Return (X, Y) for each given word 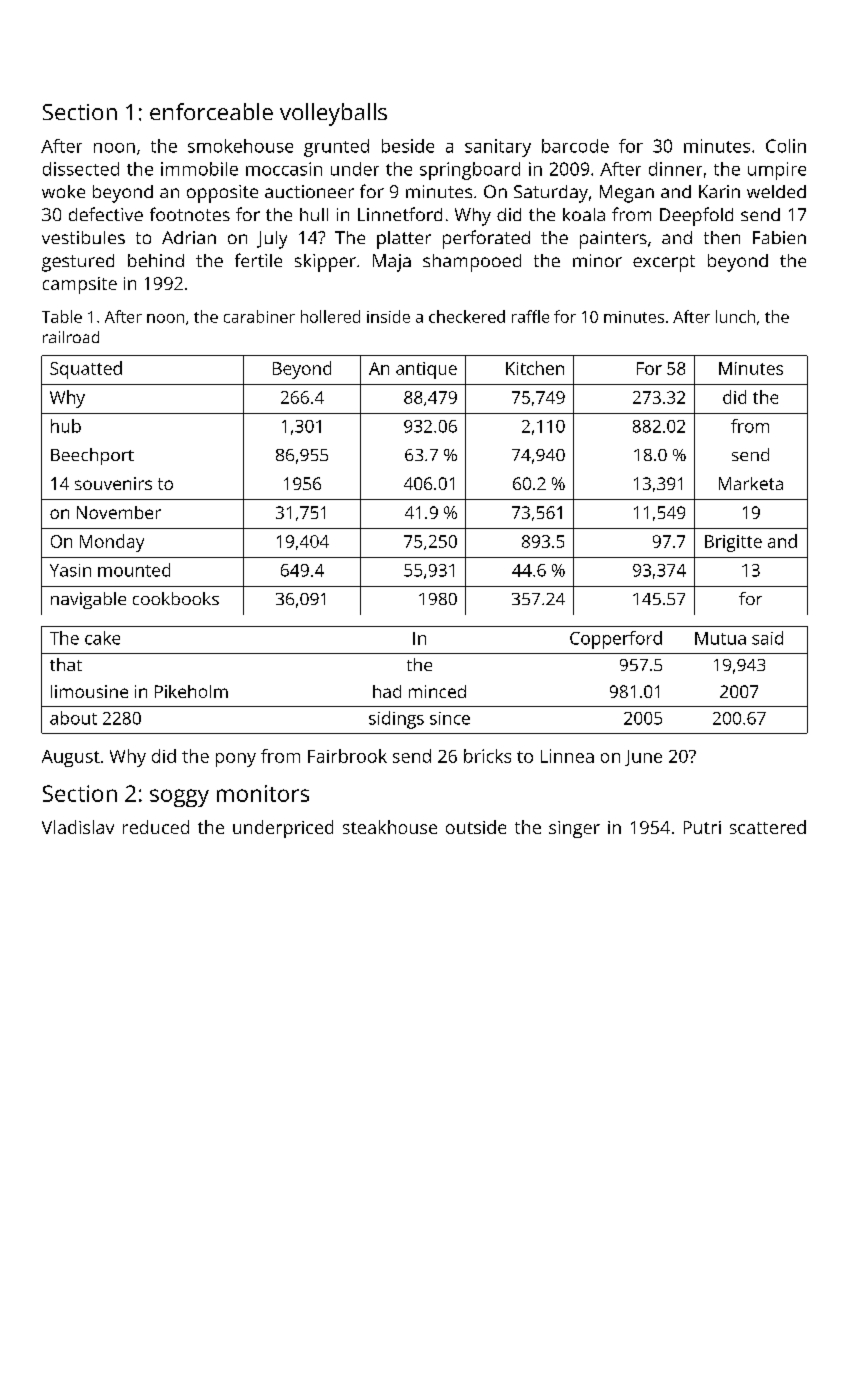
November (119, 512)
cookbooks (176, 598)
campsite (80, 285)
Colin (786, 146)
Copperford (616, 640)
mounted (134, 570)
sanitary (498, 148)
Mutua (720, 638)
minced (437, 691)
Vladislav (78, 827)
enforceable (211, 111)
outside (476, 827)
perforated (486, 239)
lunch (735, 316)
